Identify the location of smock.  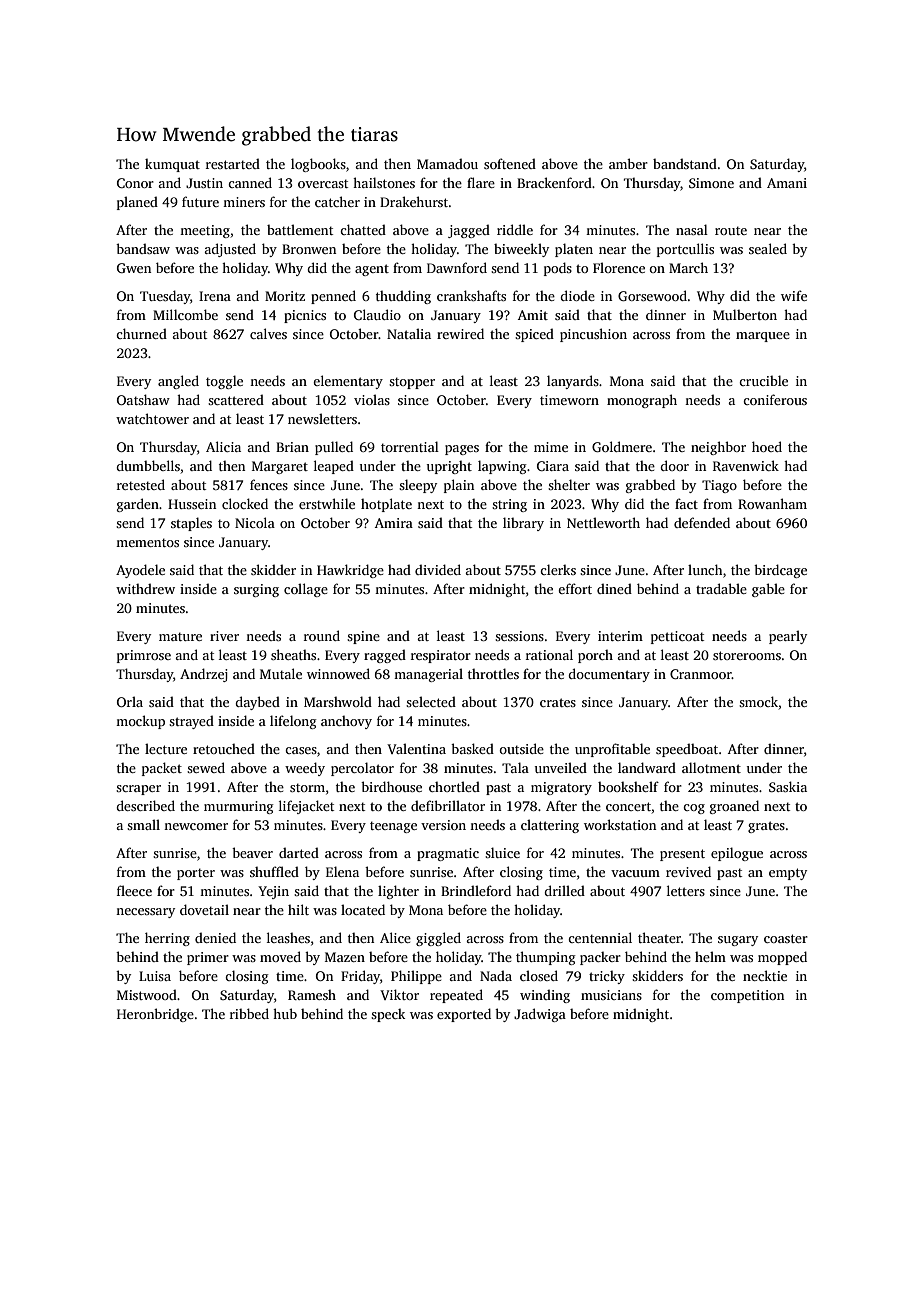
(758, 701).
